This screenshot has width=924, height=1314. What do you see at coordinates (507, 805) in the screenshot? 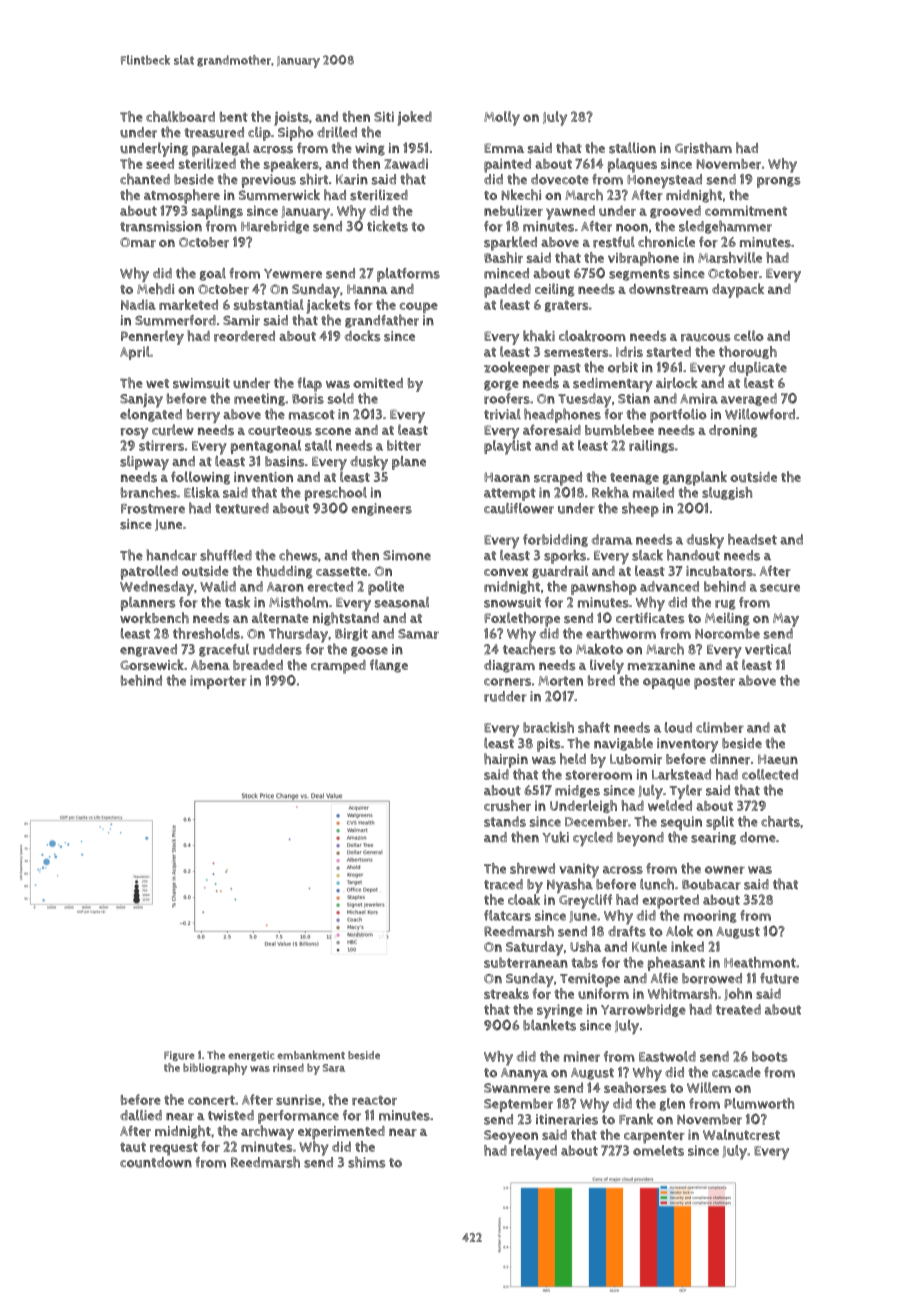
I see `crusher` at bounding box center [507, 805].
